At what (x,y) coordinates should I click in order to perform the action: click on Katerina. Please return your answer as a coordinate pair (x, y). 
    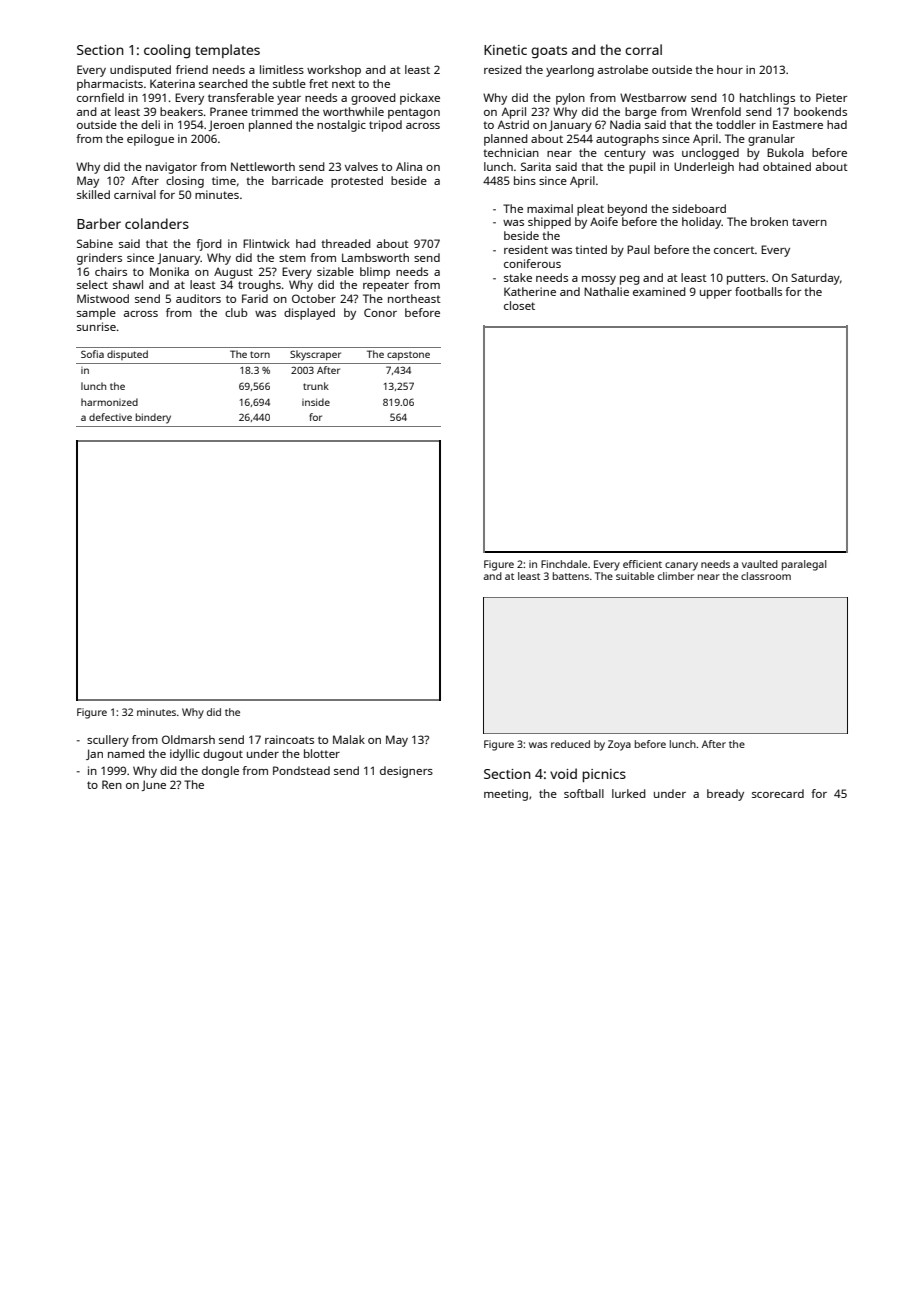
    Looking at the image, I should click on (172, 83).
